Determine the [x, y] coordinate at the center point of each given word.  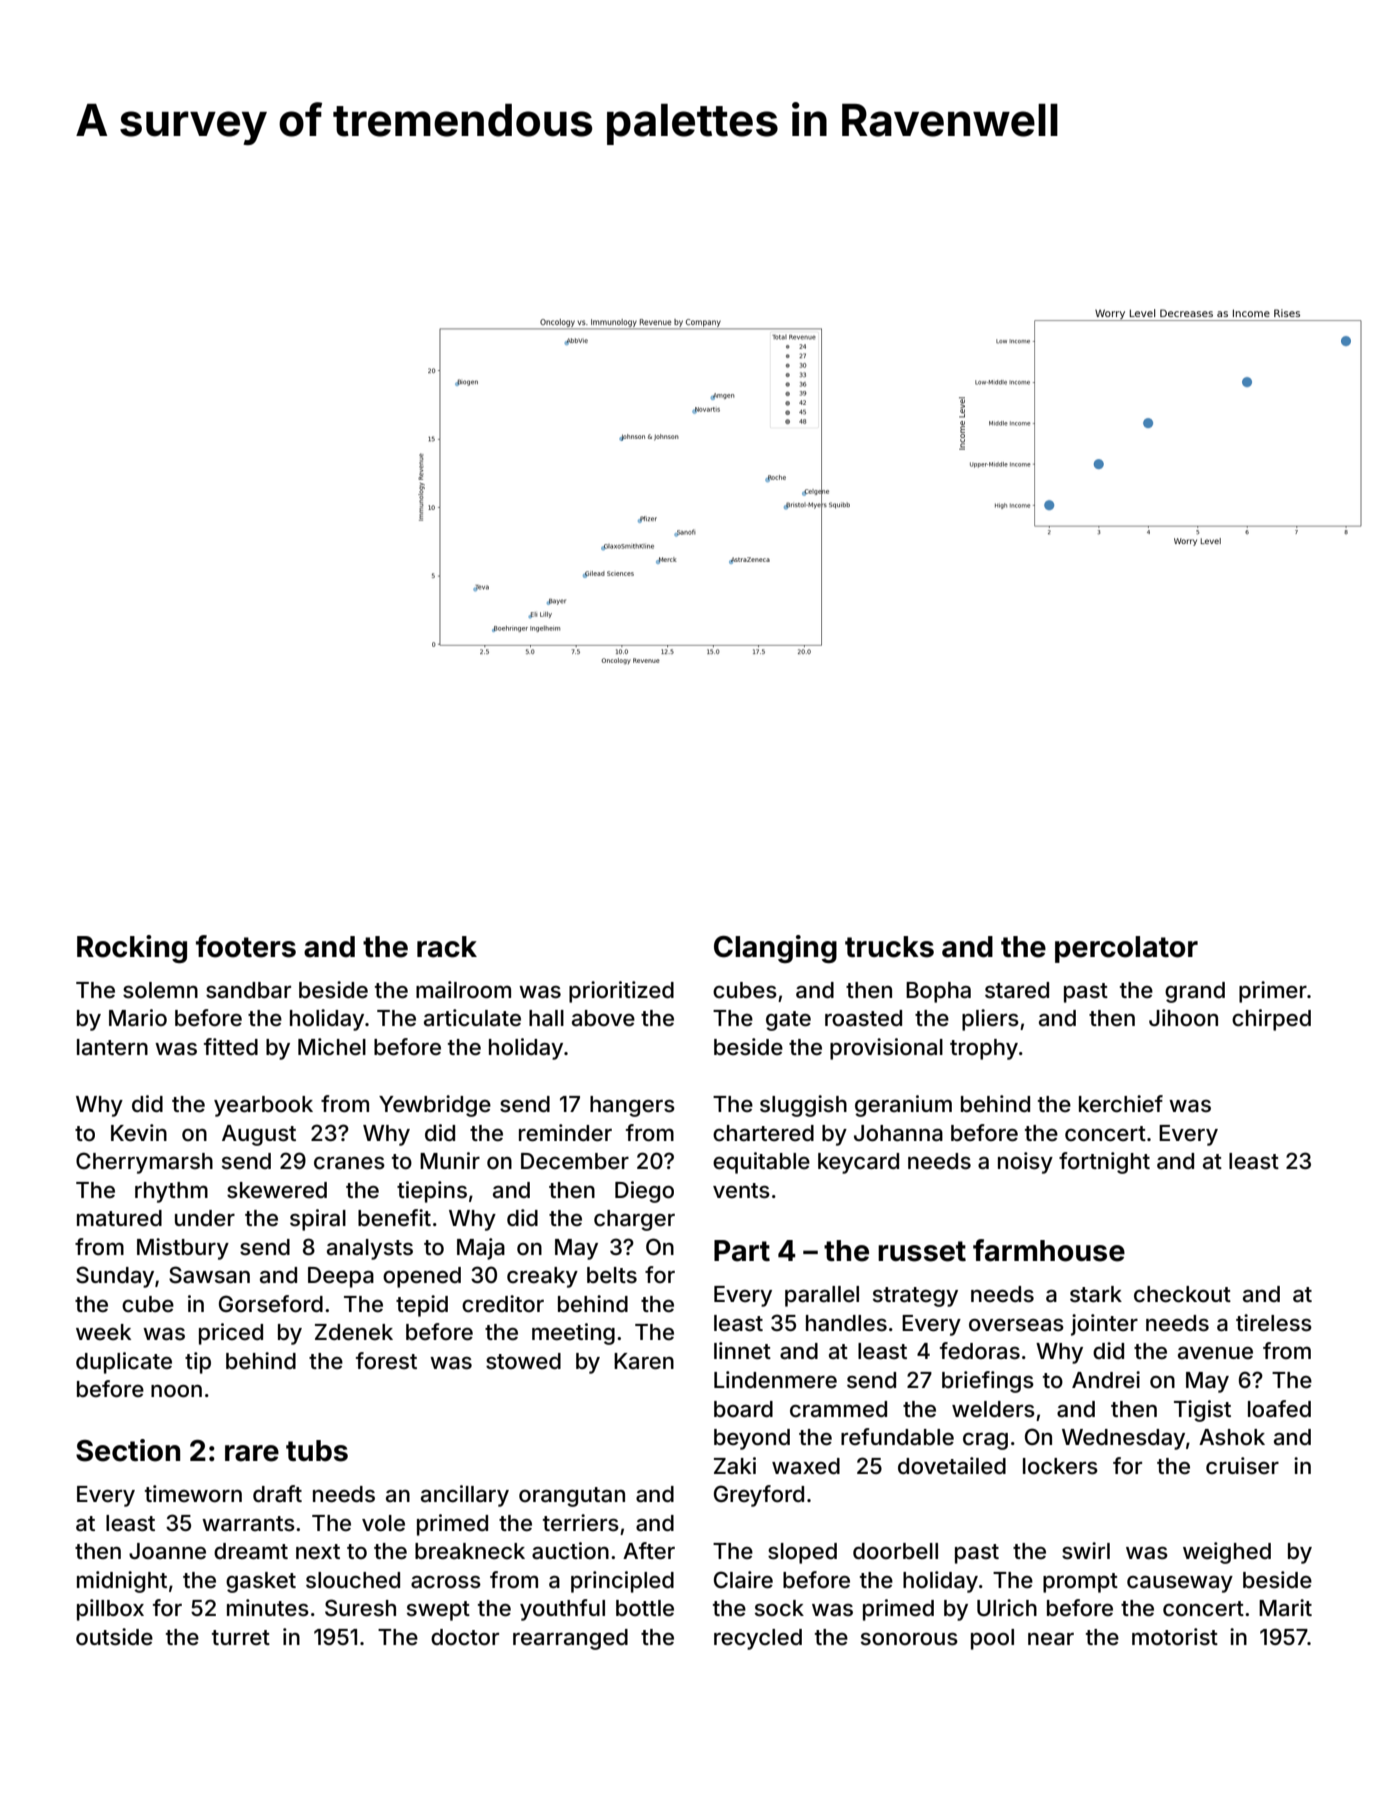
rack [447, 947]
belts [612, 1275]
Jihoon [1183, 1018]
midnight [122, 1582]
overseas [1016, 1325]
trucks [889, 947]
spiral [318, 1220]
